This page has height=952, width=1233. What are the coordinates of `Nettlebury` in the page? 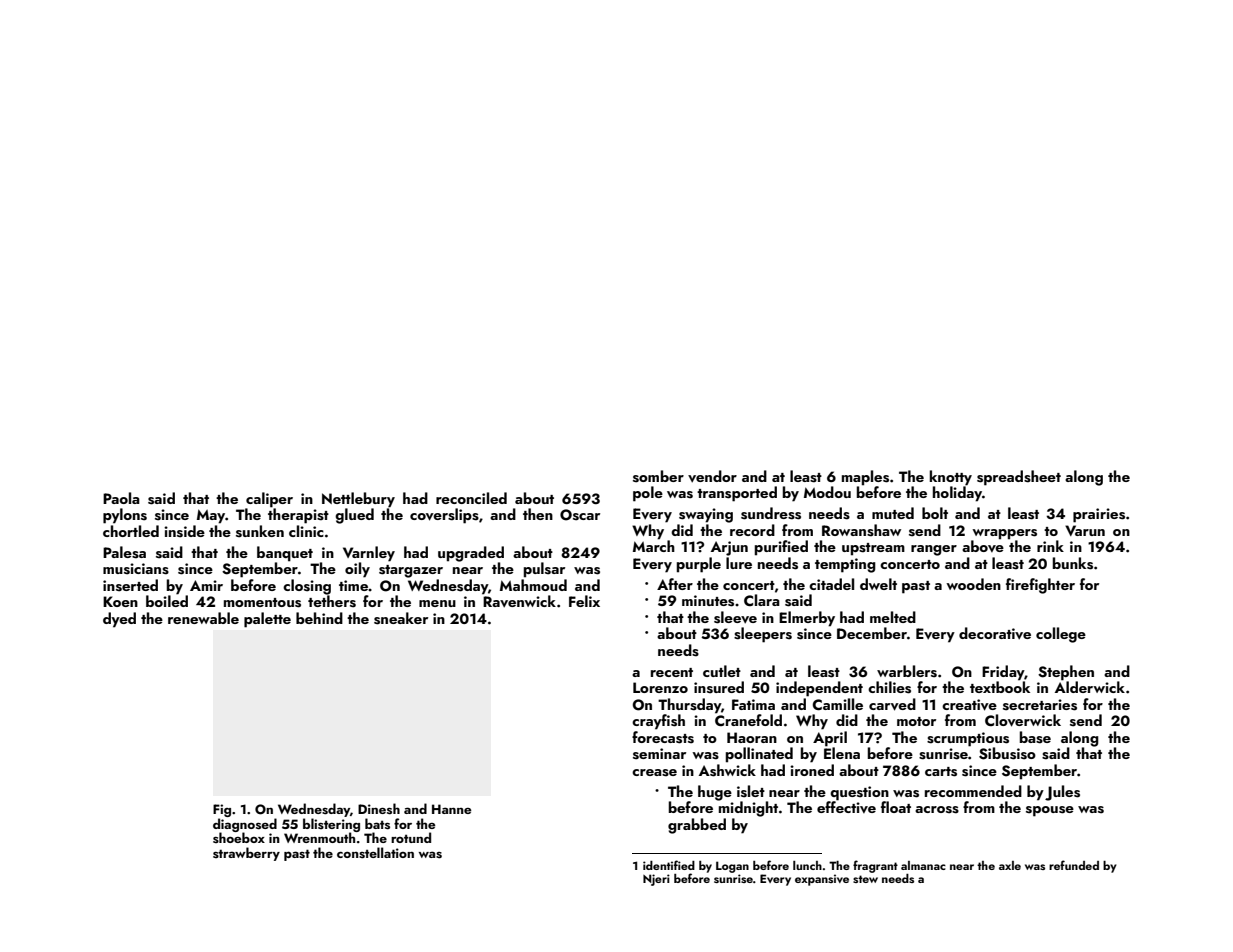 It's located at (358, 500).
